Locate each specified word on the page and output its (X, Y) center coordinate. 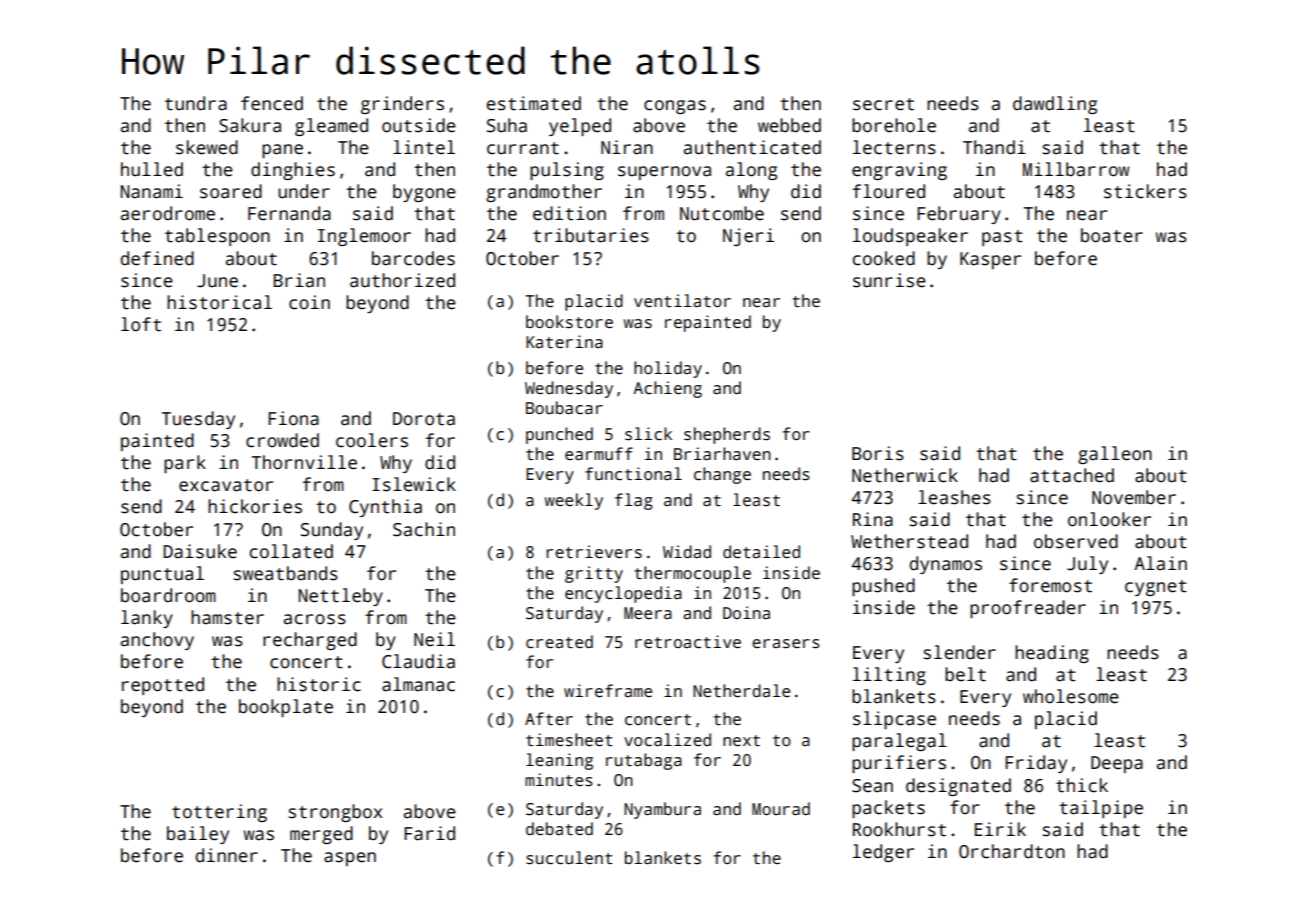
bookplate (286, 708)
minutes (559, 780)
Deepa (1117, 764)
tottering (219, 813)
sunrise (889, 280)
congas (675, 107)
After (549, 718)
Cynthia (385, 508)
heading (1052, 654)
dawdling (1055, 105)
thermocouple (692, 574)
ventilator (682, 301)
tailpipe (1101, 809)
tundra (196, 103)
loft (141, 324)
